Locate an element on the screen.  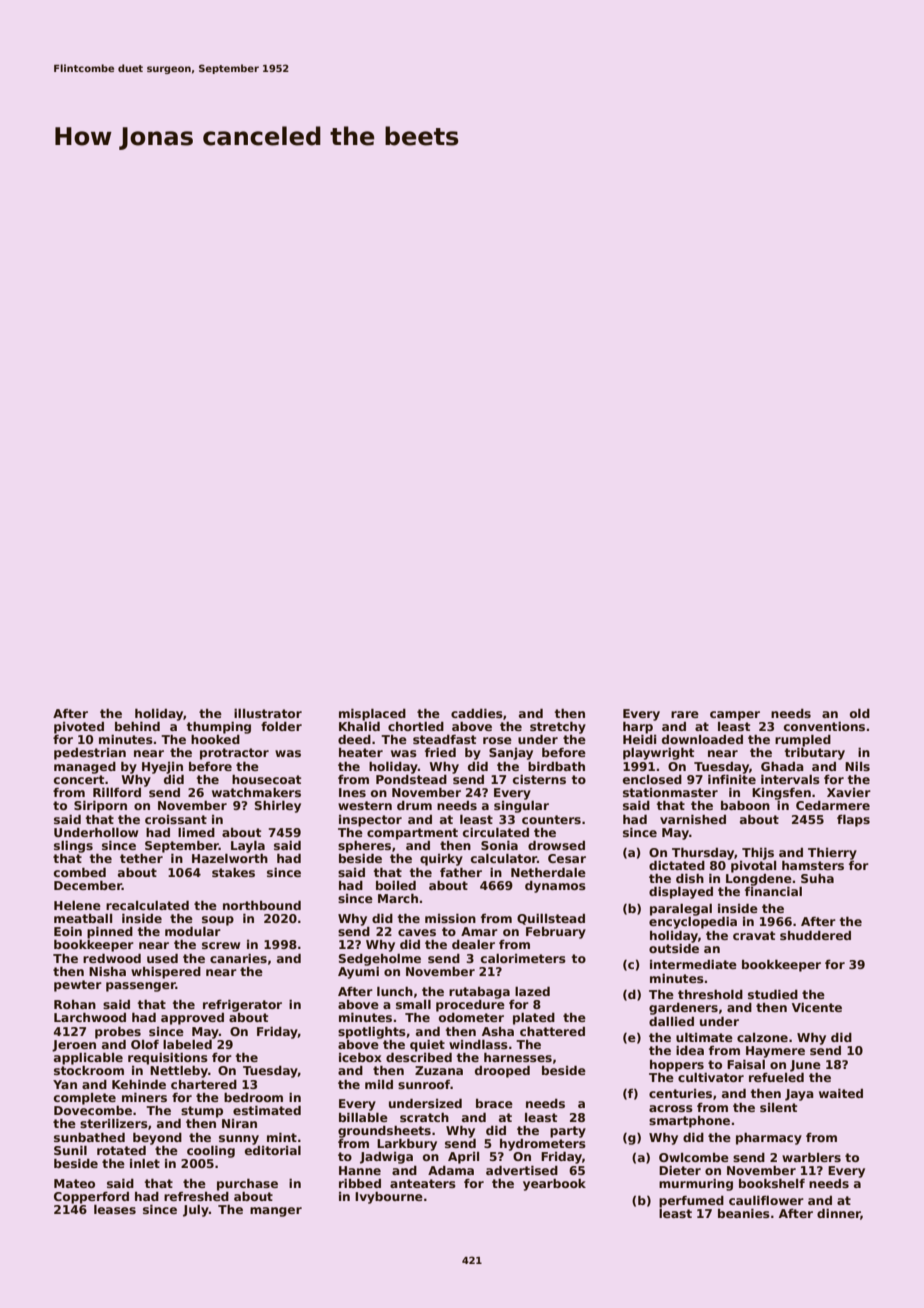
dinner is located at coordinates (839, 1214).
